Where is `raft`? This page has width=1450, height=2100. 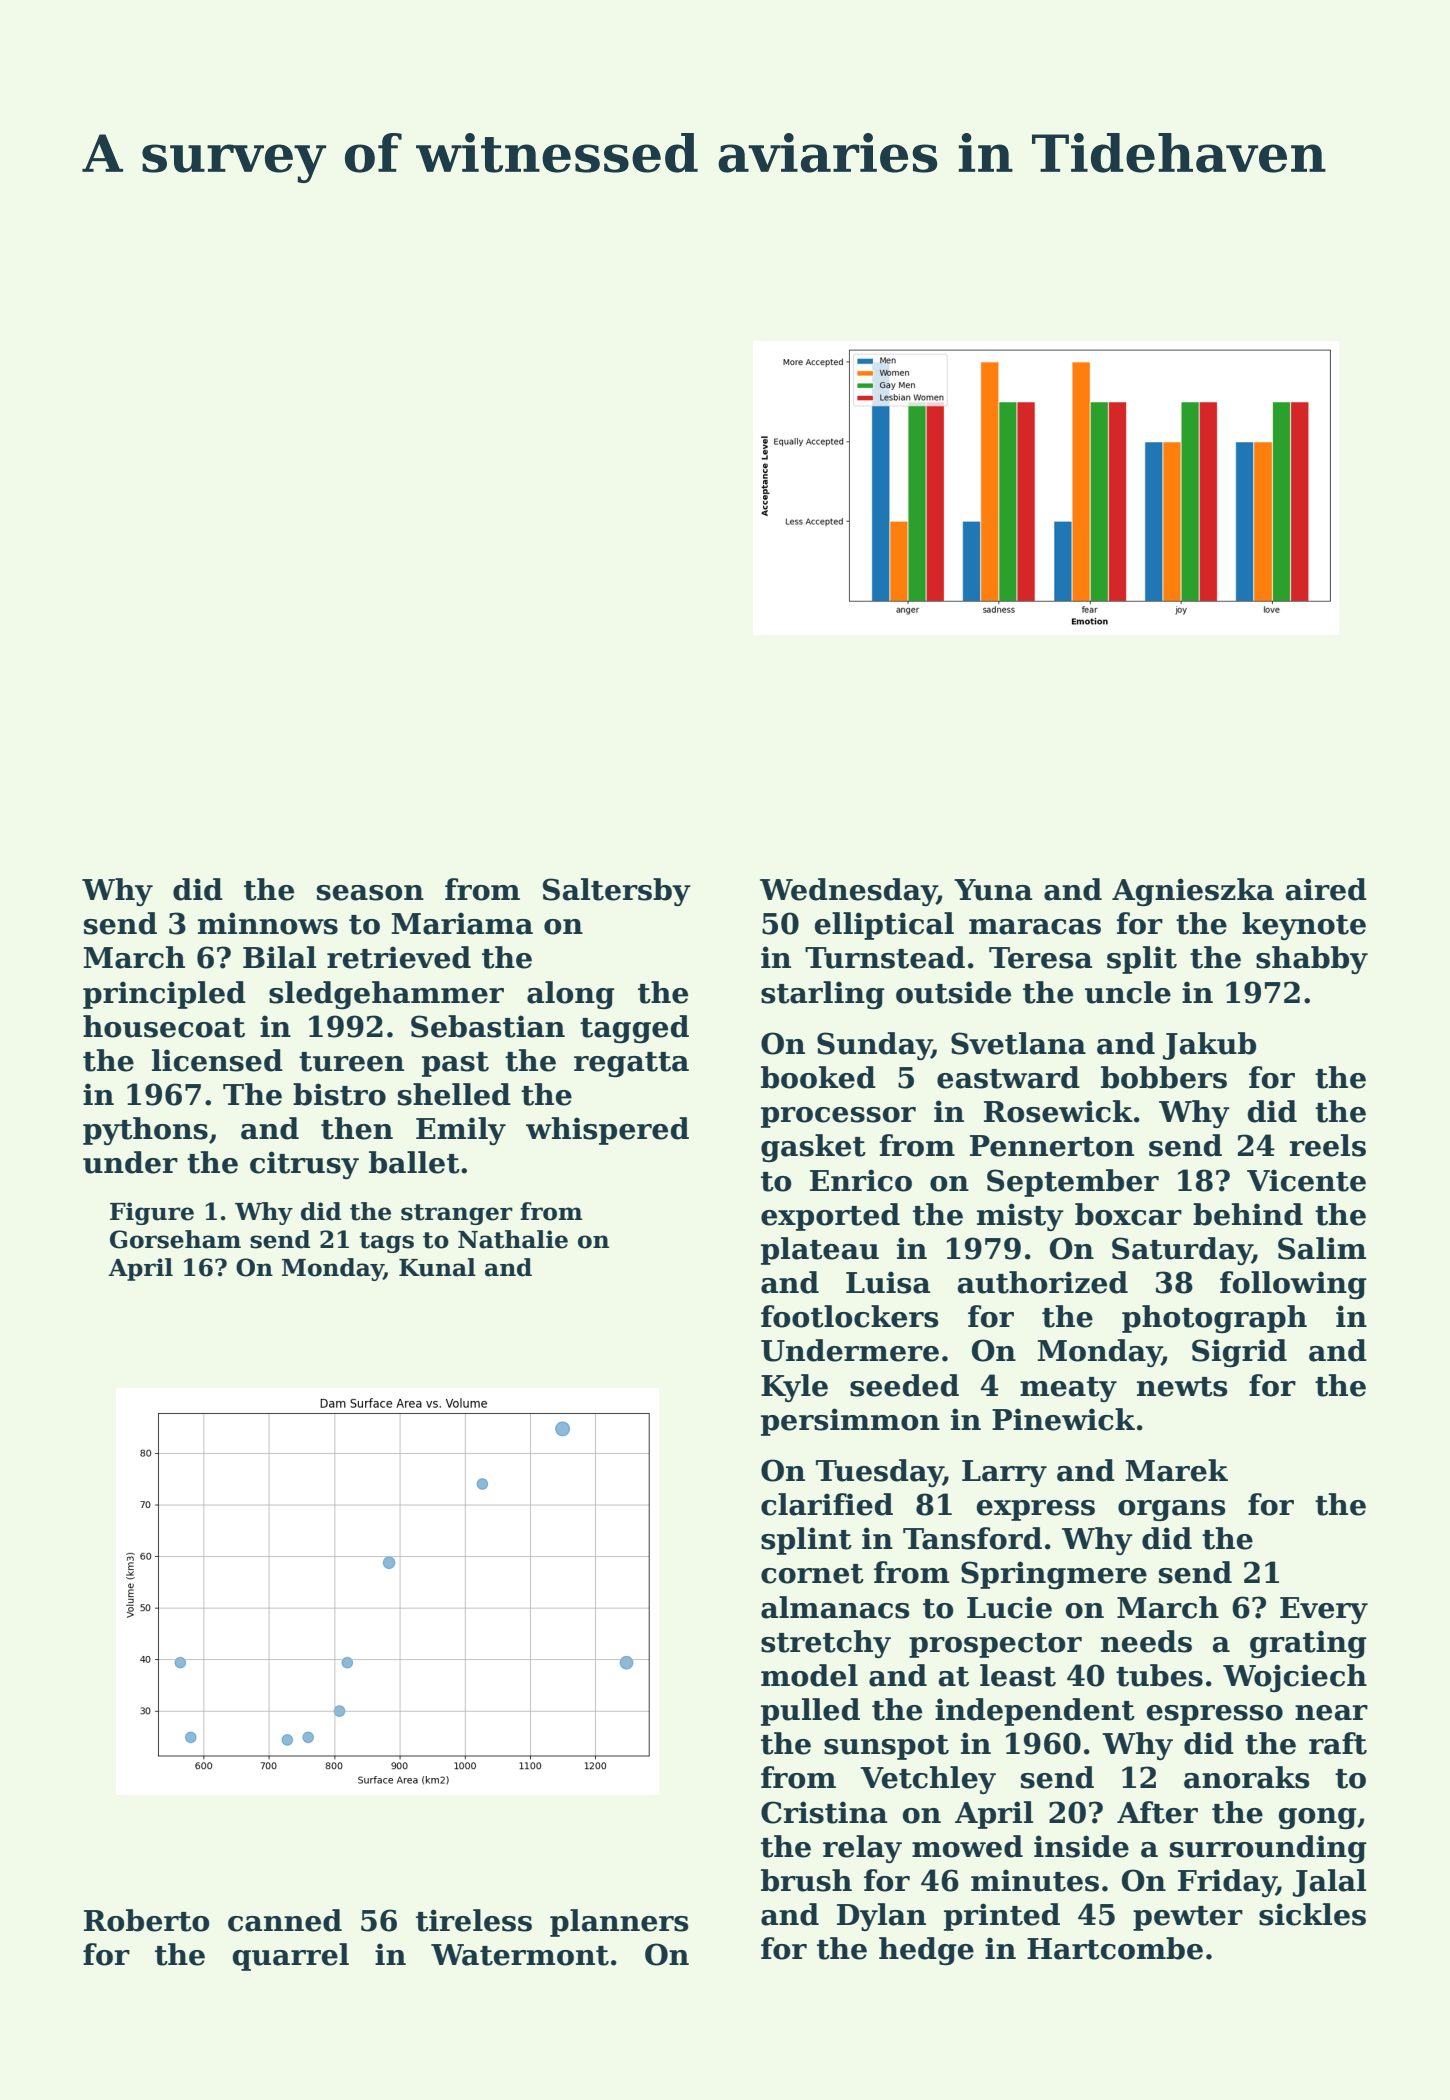
raft is located at coordinates (1338, 1743).
